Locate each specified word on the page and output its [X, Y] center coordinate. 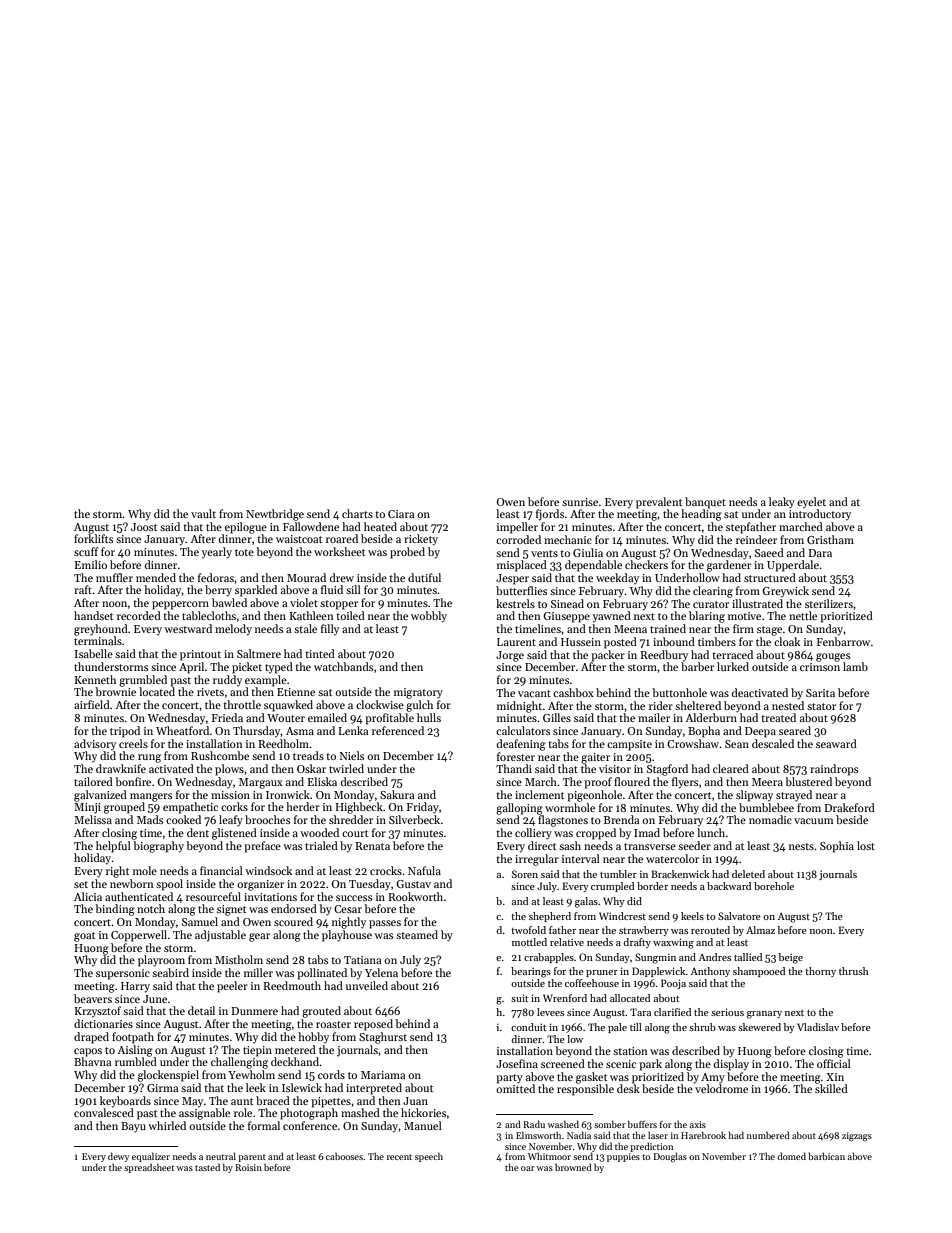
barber [697, 666]
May [192, 1102]
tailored [93, 781]
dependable [593, 566]
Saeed [769, 552]
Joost [144, 527]
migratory [418, 693]
